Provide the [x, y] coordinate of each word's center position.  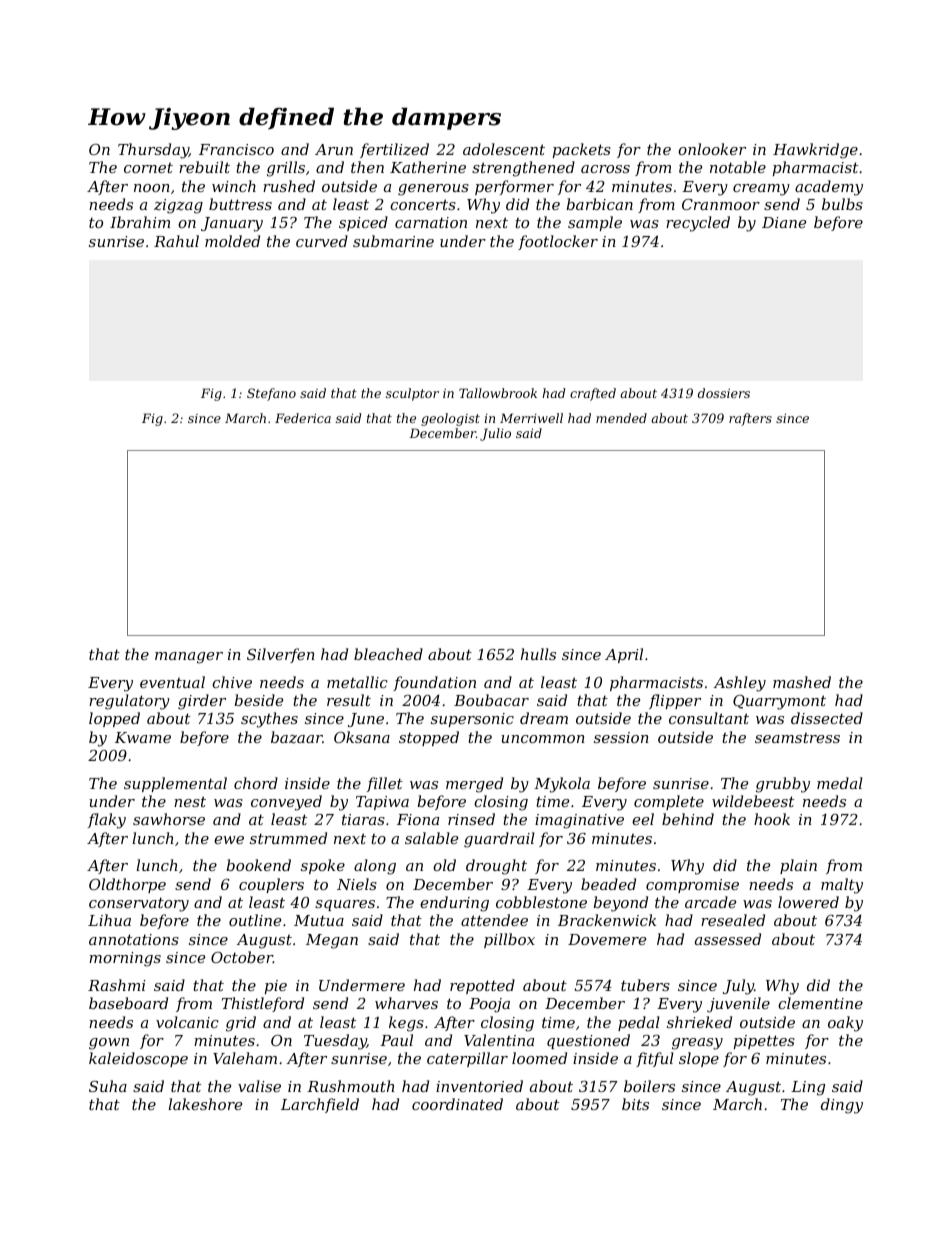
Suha [108, 1086]
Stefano [271, 394]
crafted [593, 394]
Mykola [562, 785]
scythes [269, 720]
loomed [539, 1058]
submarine [393, 241]
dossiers [724, 393]
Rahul [176, 241]
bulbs [842, 204]
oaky [845, 1024]
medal [840, 783]
